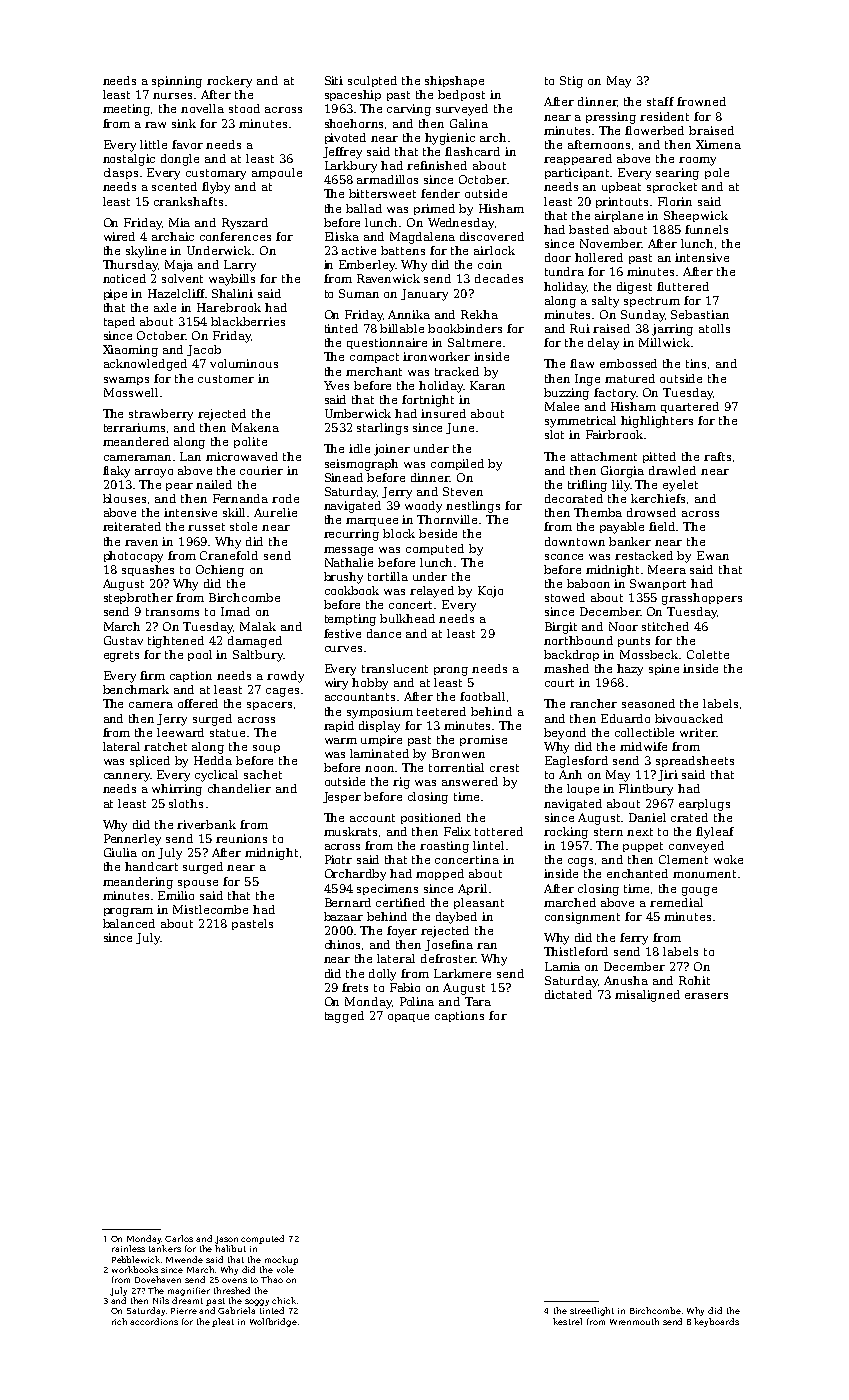  Describe the element at coordinates (567, 1321) in the page. I see `kestrel` at that location.
